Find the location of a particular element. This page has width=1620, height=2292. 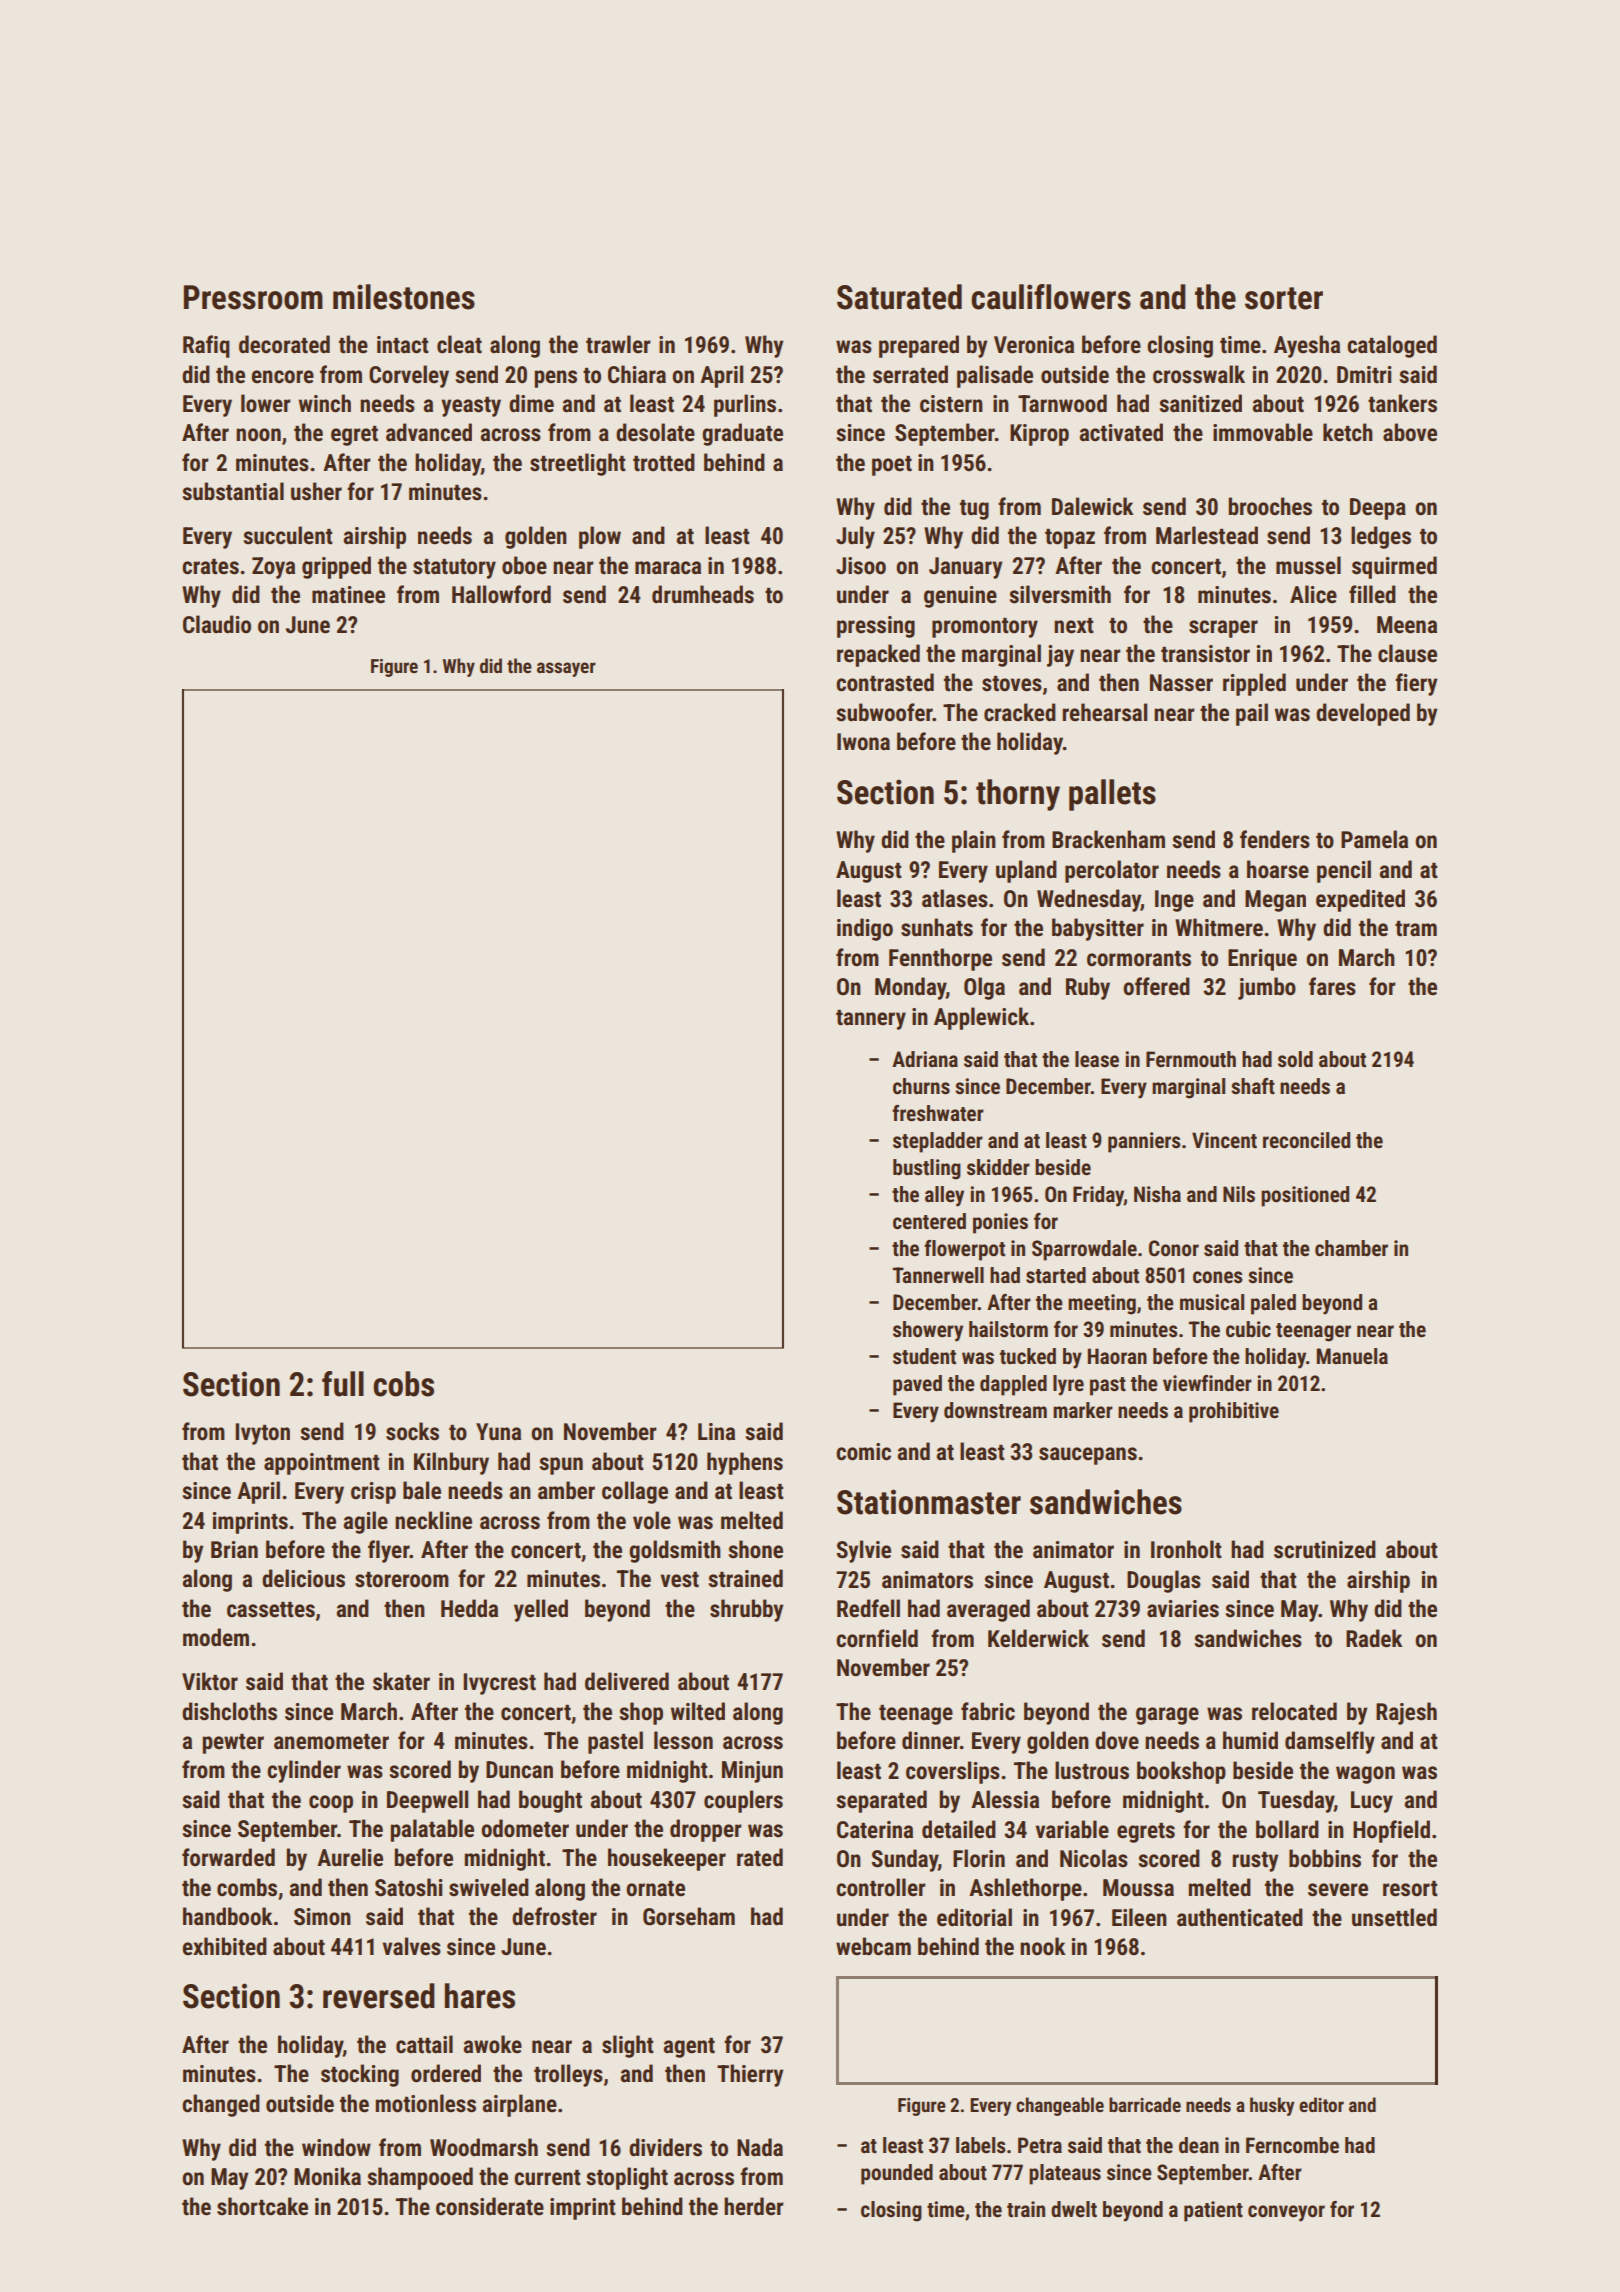

Minjun is located at coordinates (752, 1772).
